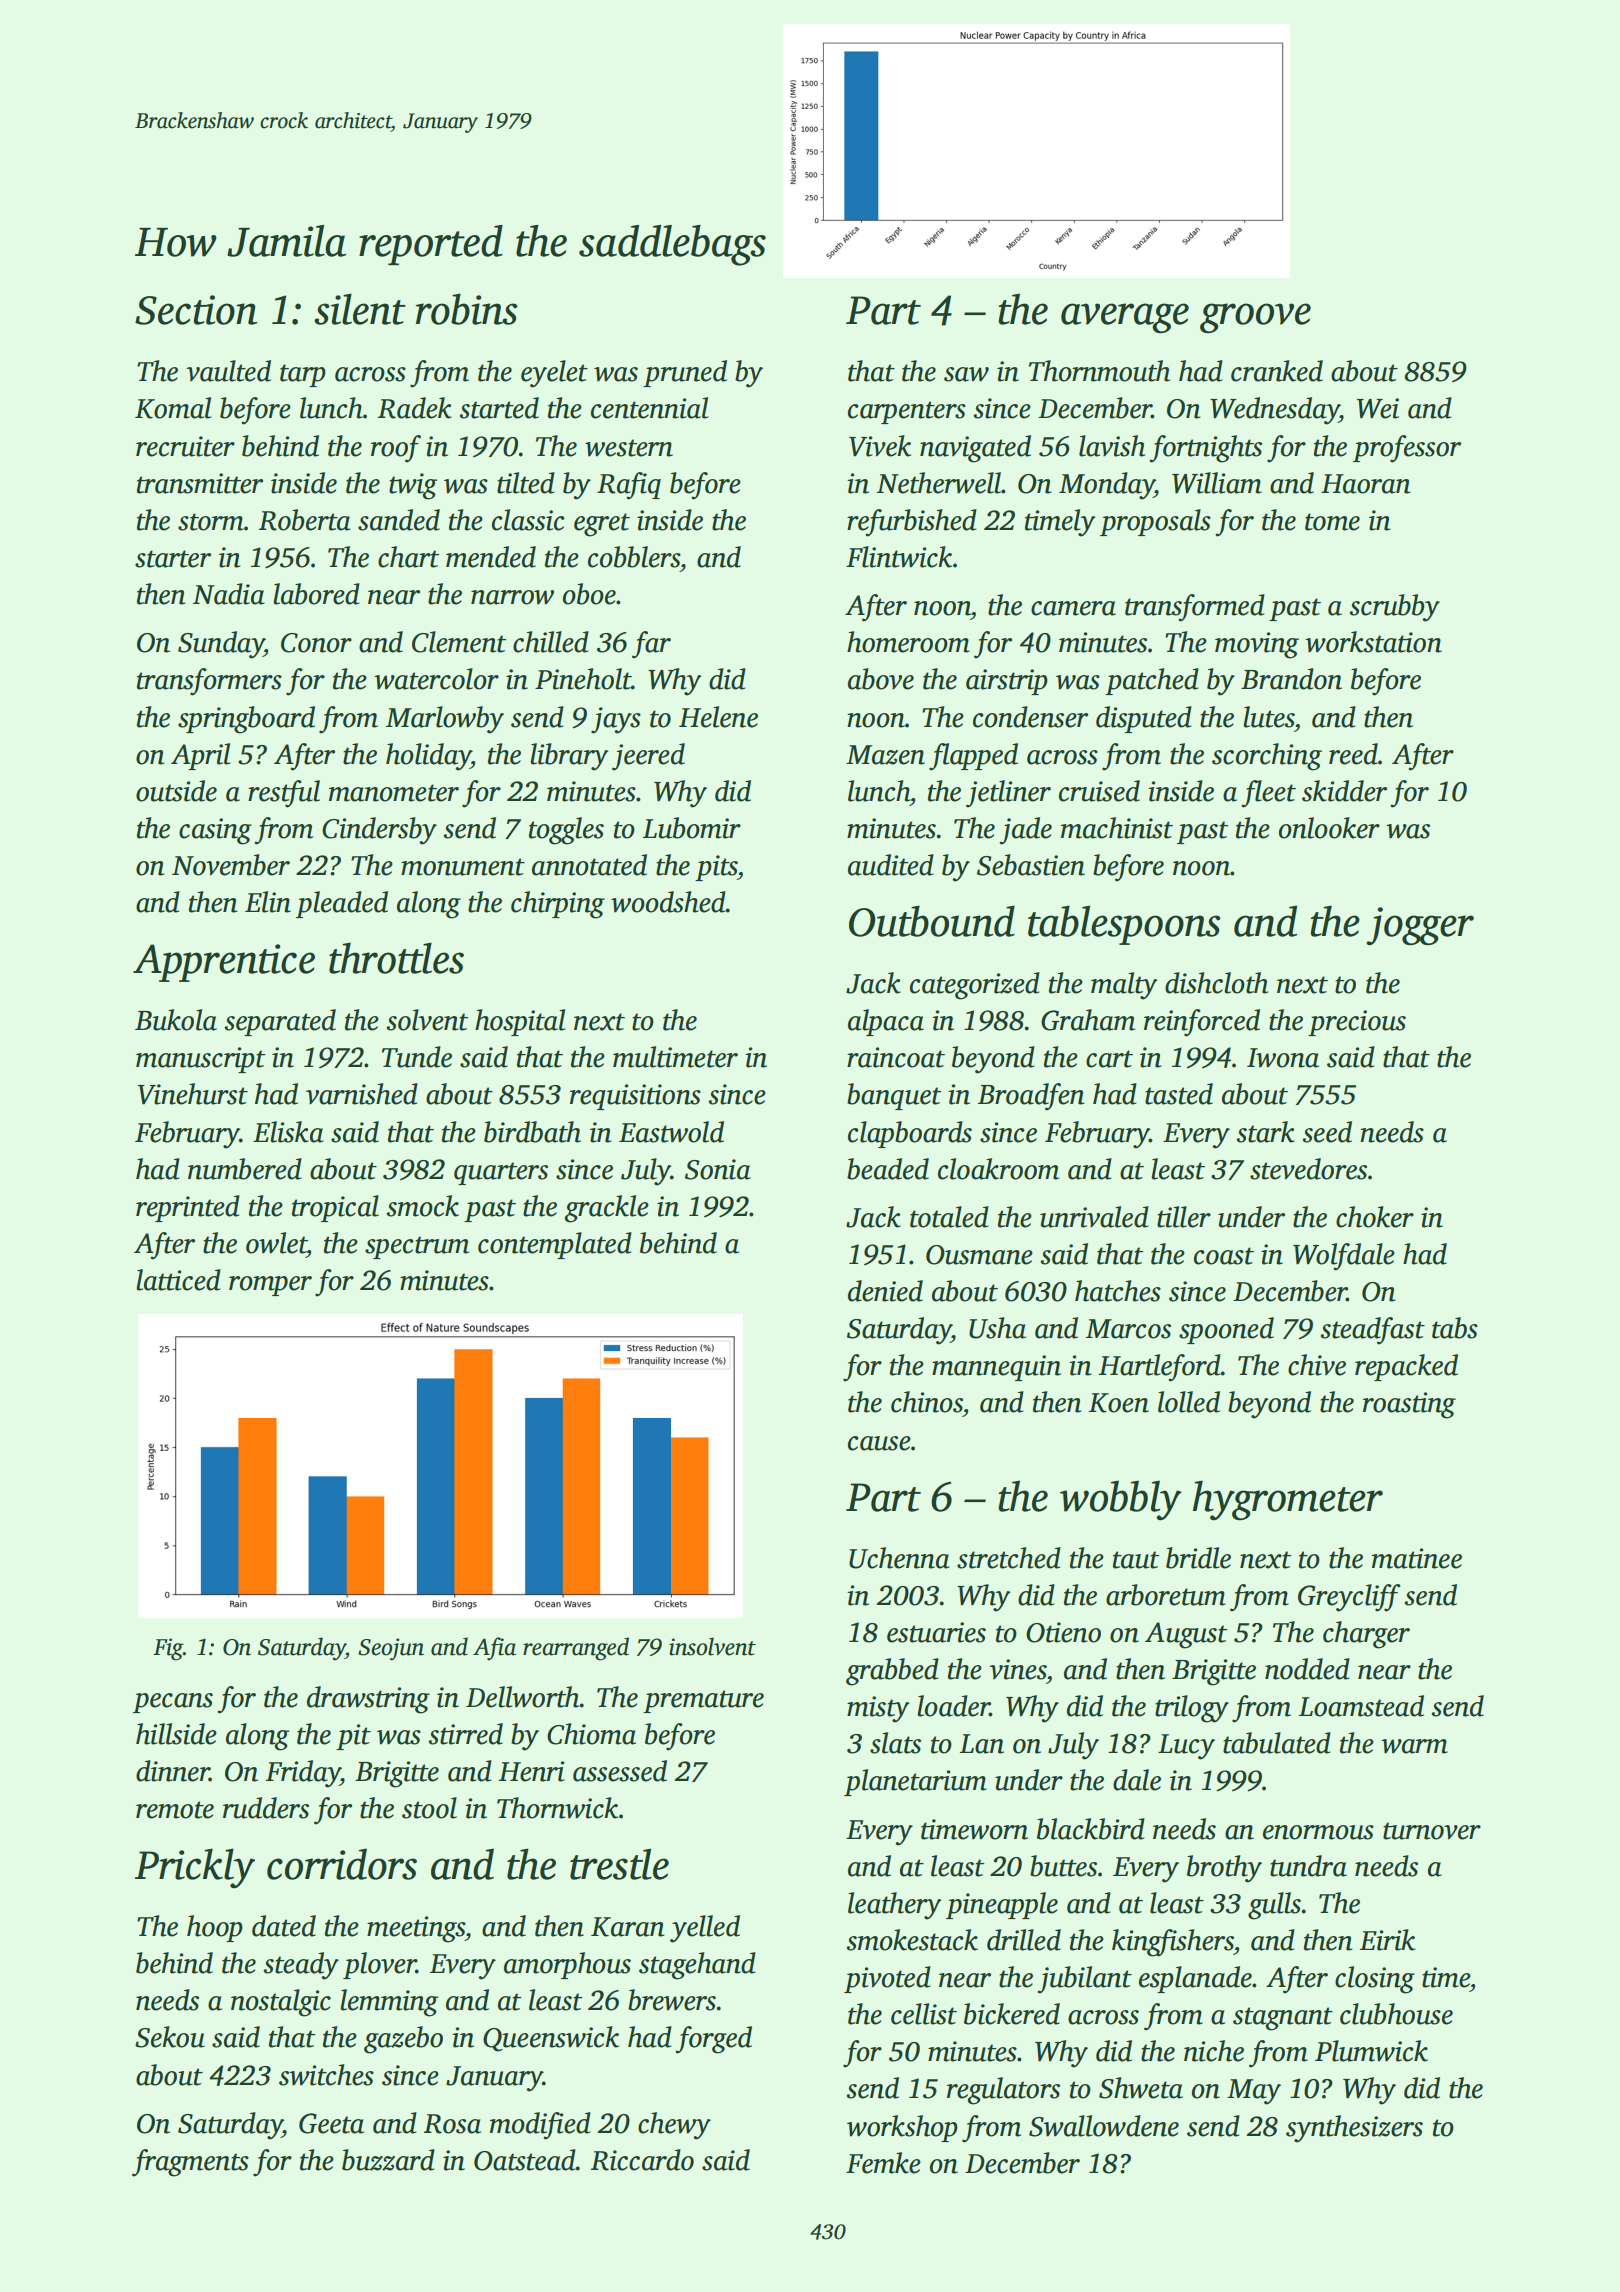 Image resolution: width=1620 pixels, height=2292 pixels. What do you see at coordinates (224, 963) in the page?
I see `Apprentice` at bounding box center [224, 963].
